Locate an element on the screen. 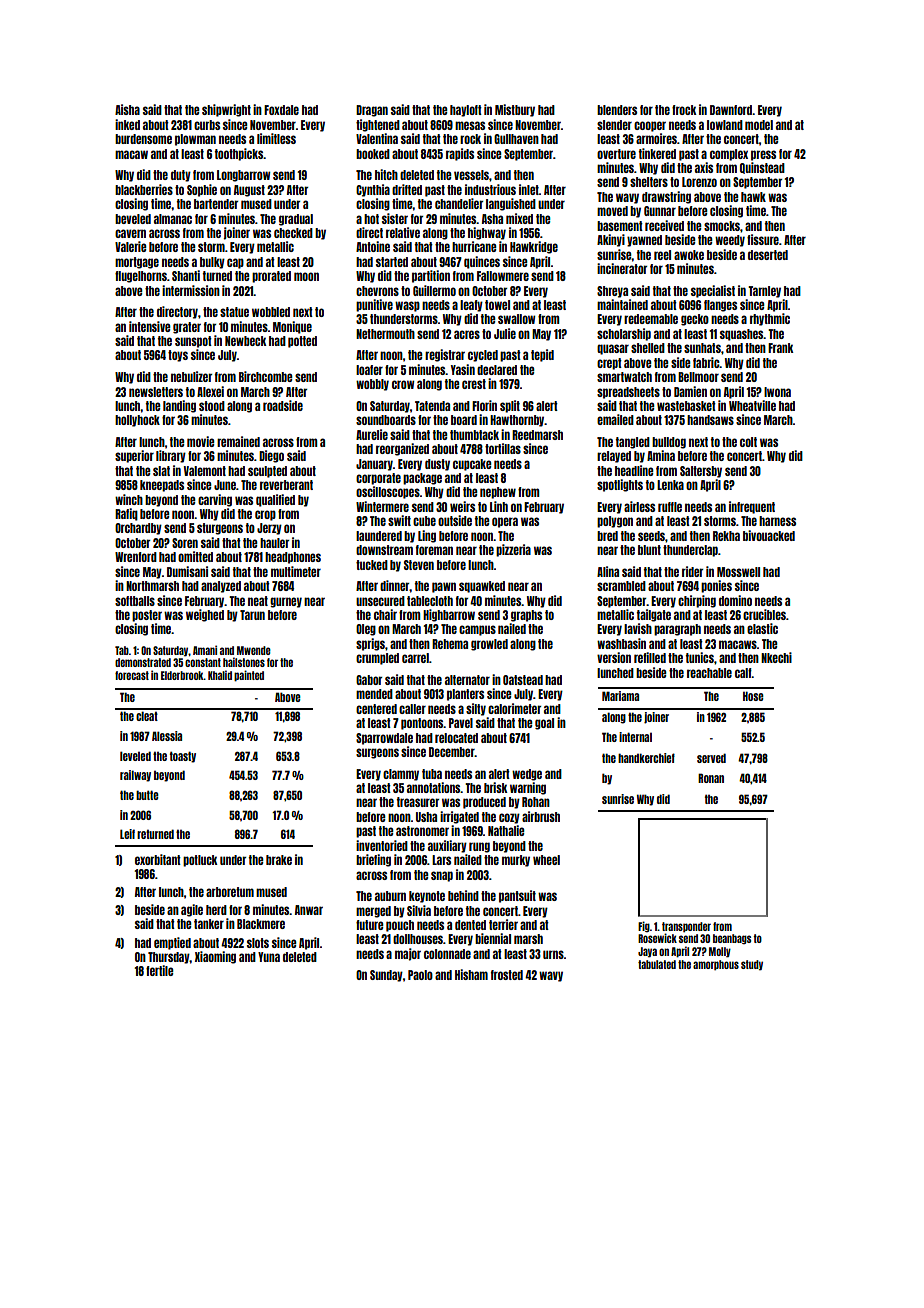 This screenshot has height=1308, width=924. cupcake is located at coordinates (472, 465).
